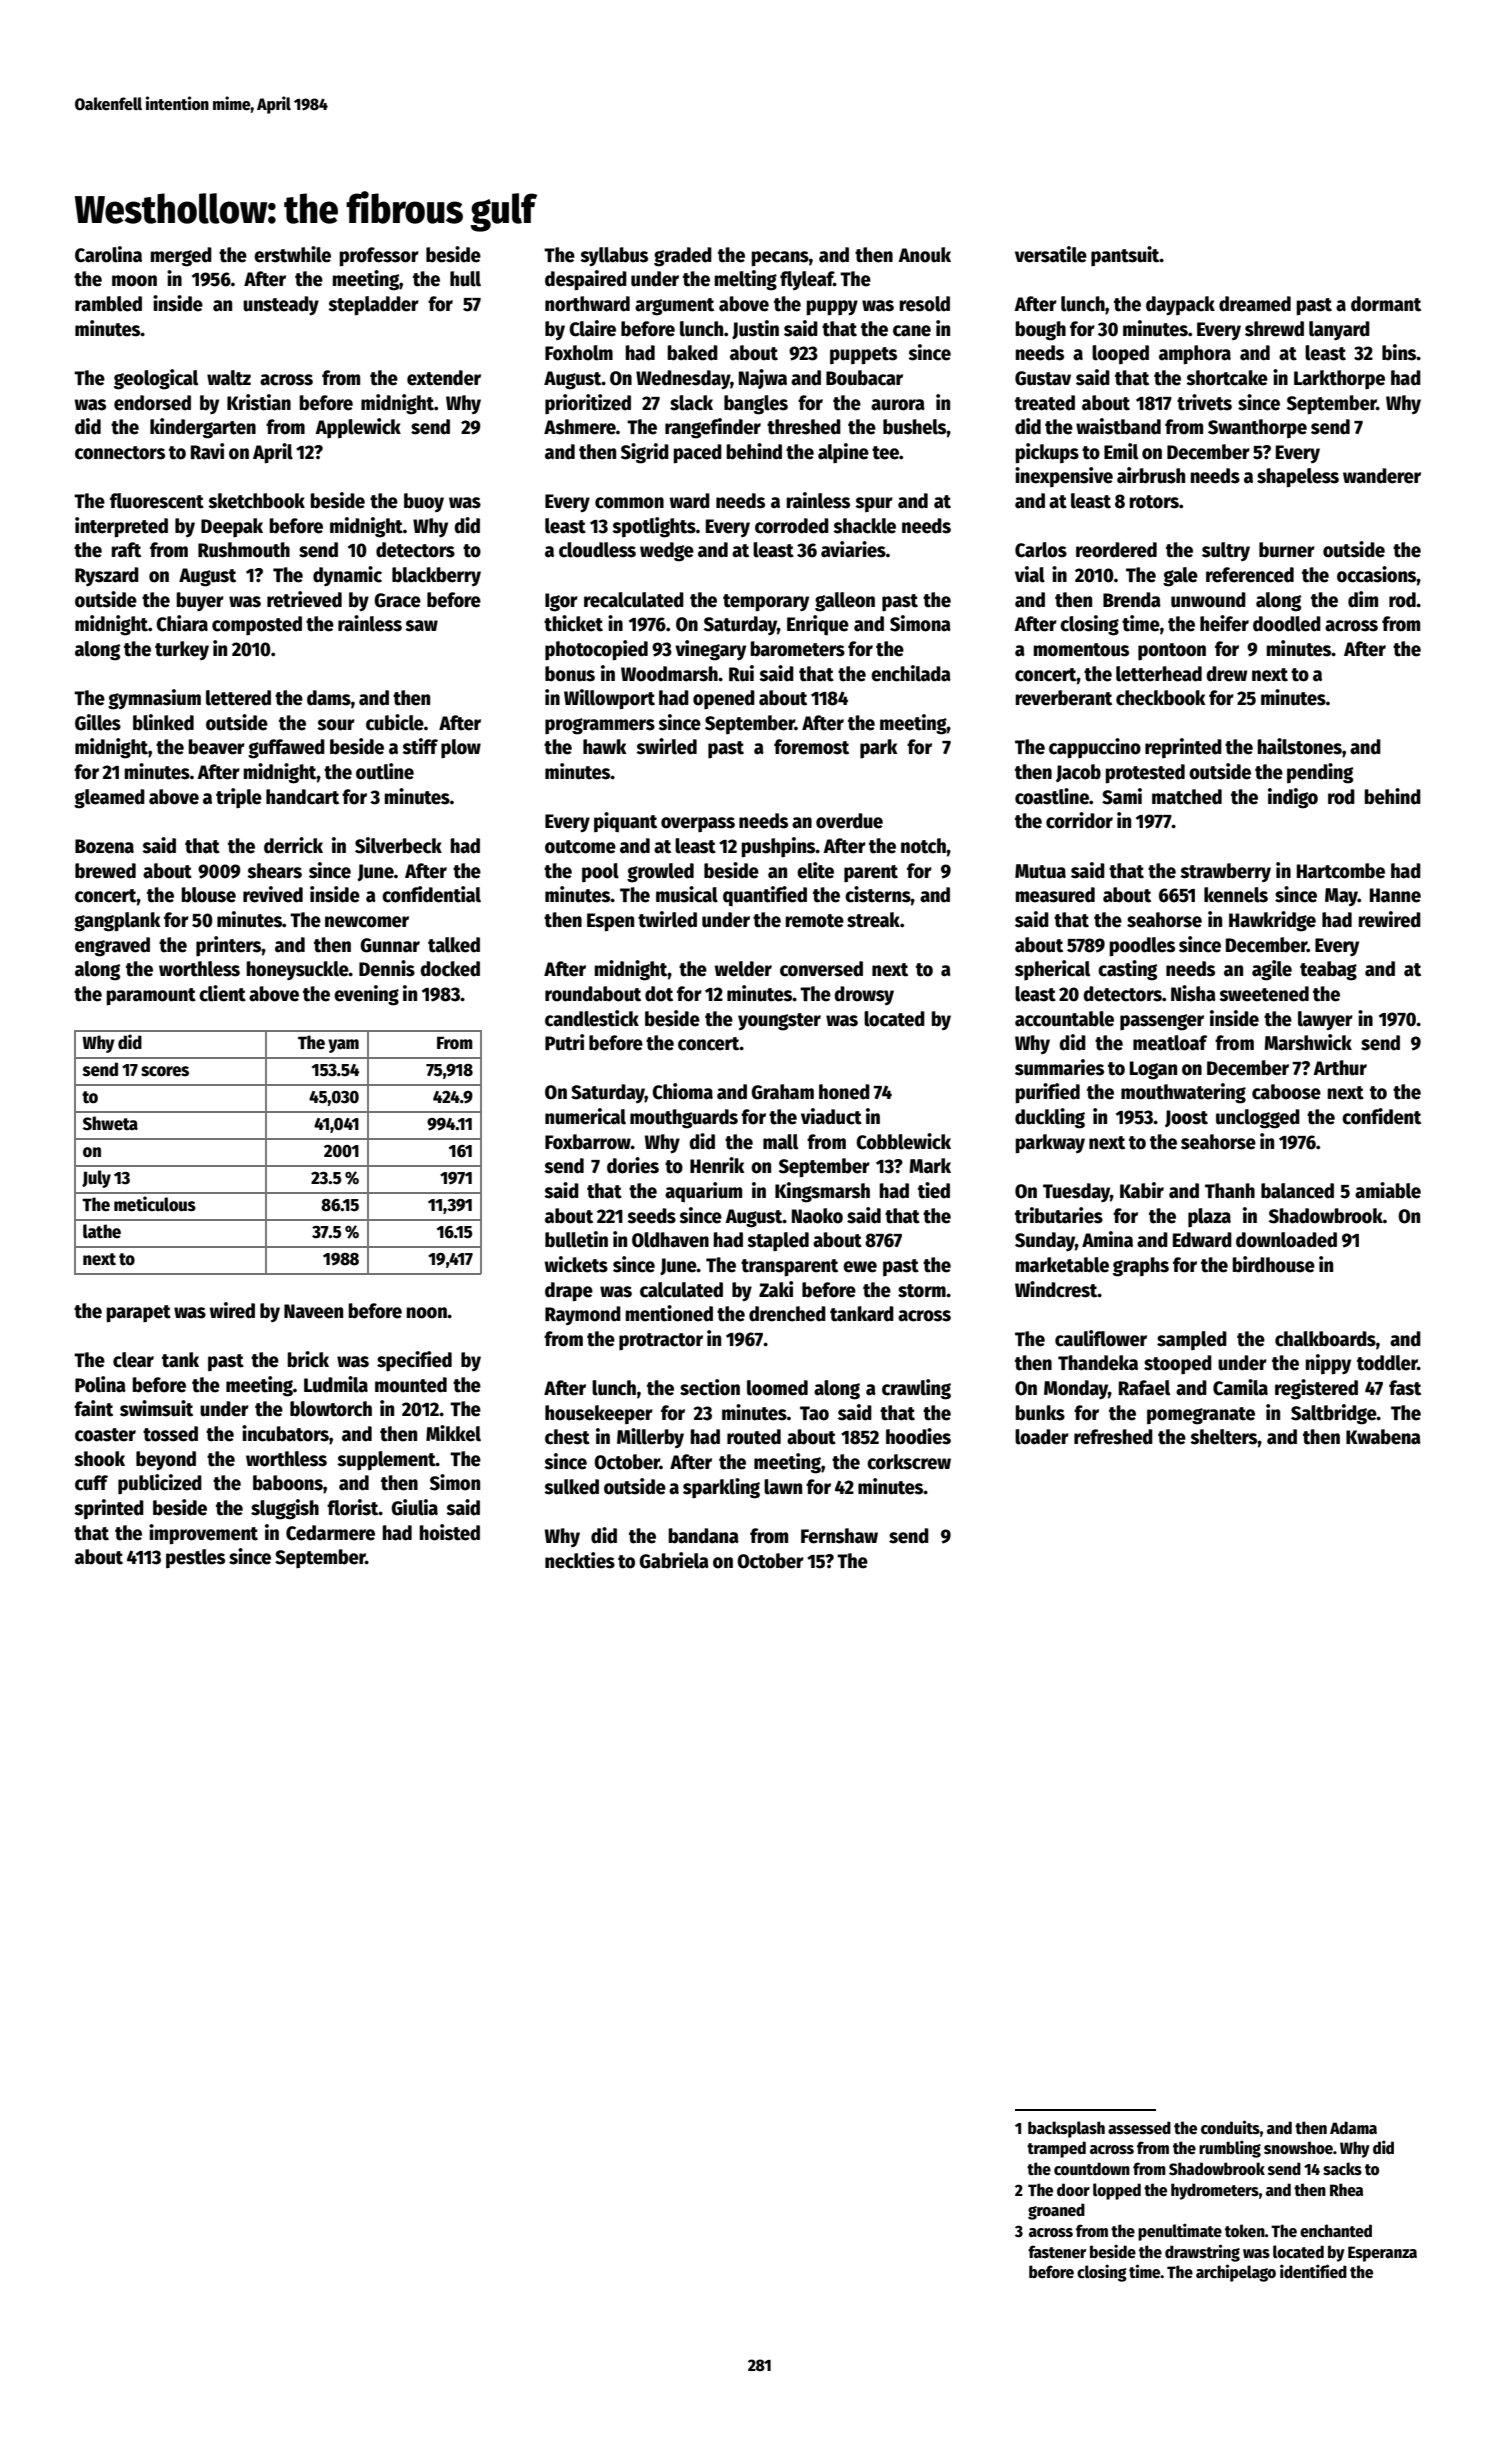  What do you see at coordinates (766, 603) in the screenshot?
I see `temporary` at bounding box center [766, 603].
